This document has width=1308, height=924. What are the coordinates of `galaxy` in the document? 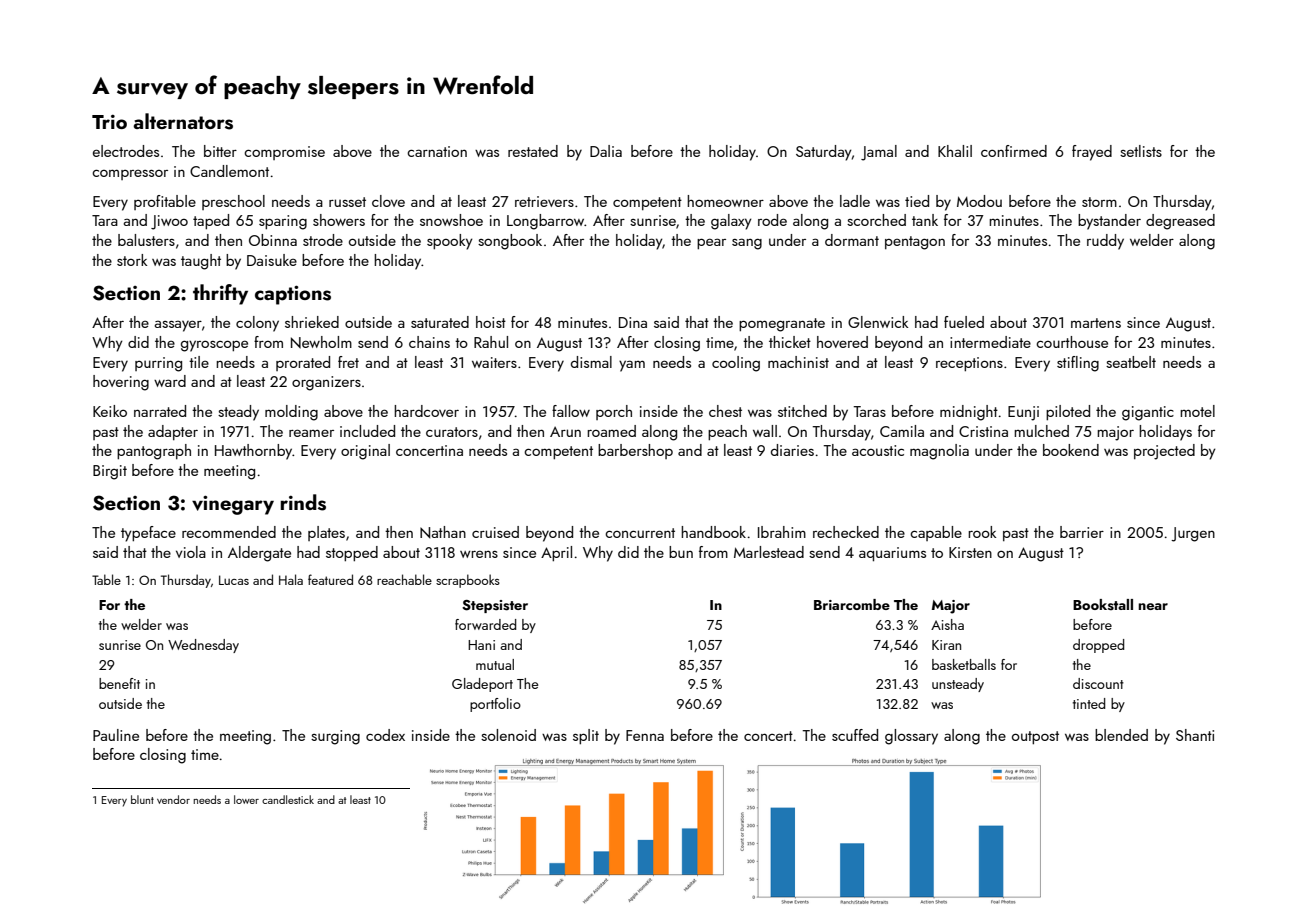 It's located at (731, 222).
